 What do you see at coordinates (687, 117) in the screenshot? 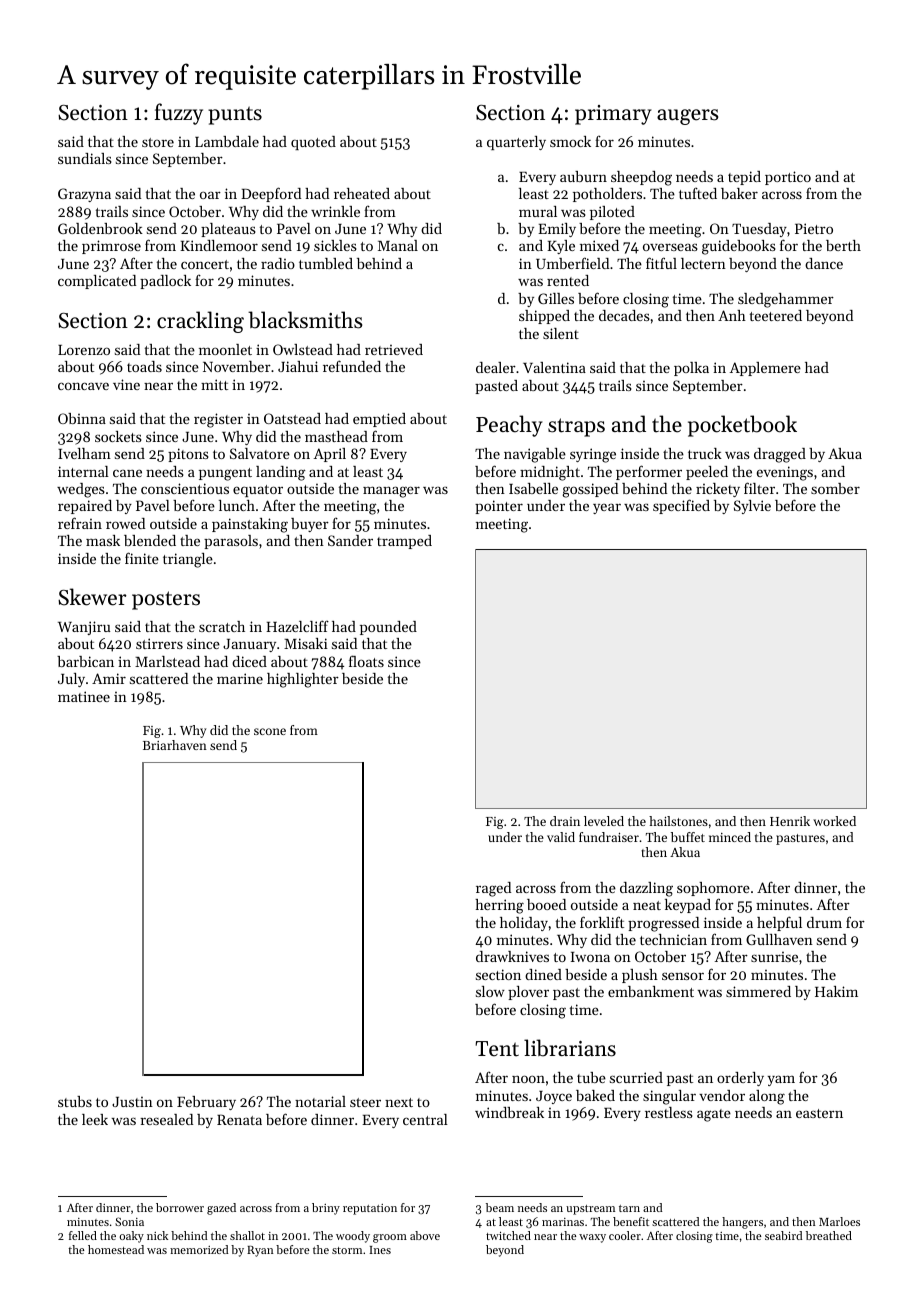
I see `augers` at bounding box center [687, 117].
